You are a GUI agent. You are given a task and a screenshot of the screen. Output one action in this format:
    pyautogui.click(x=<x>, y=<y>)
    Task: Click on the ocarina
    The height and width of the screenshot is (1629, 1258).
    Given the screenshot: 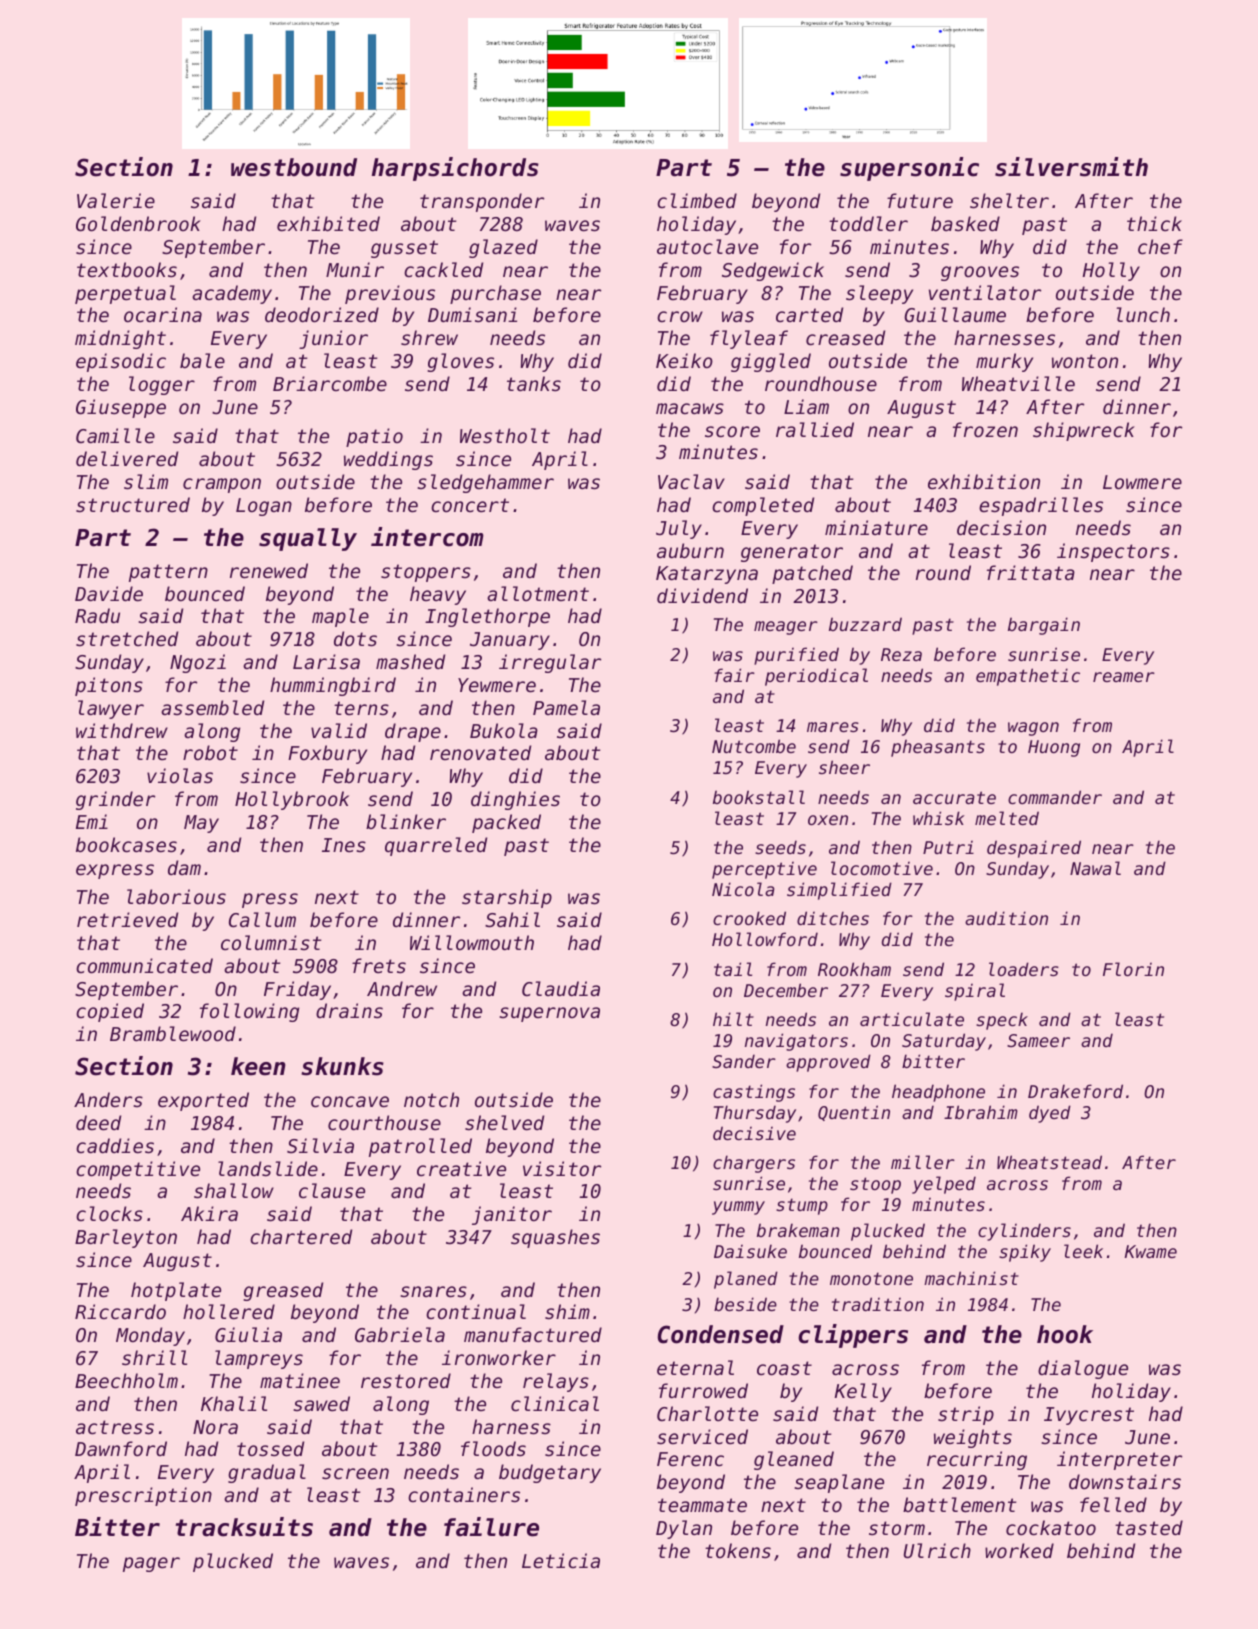 What is the action you would take?
    pyautogui.click(x=163, y=314)
